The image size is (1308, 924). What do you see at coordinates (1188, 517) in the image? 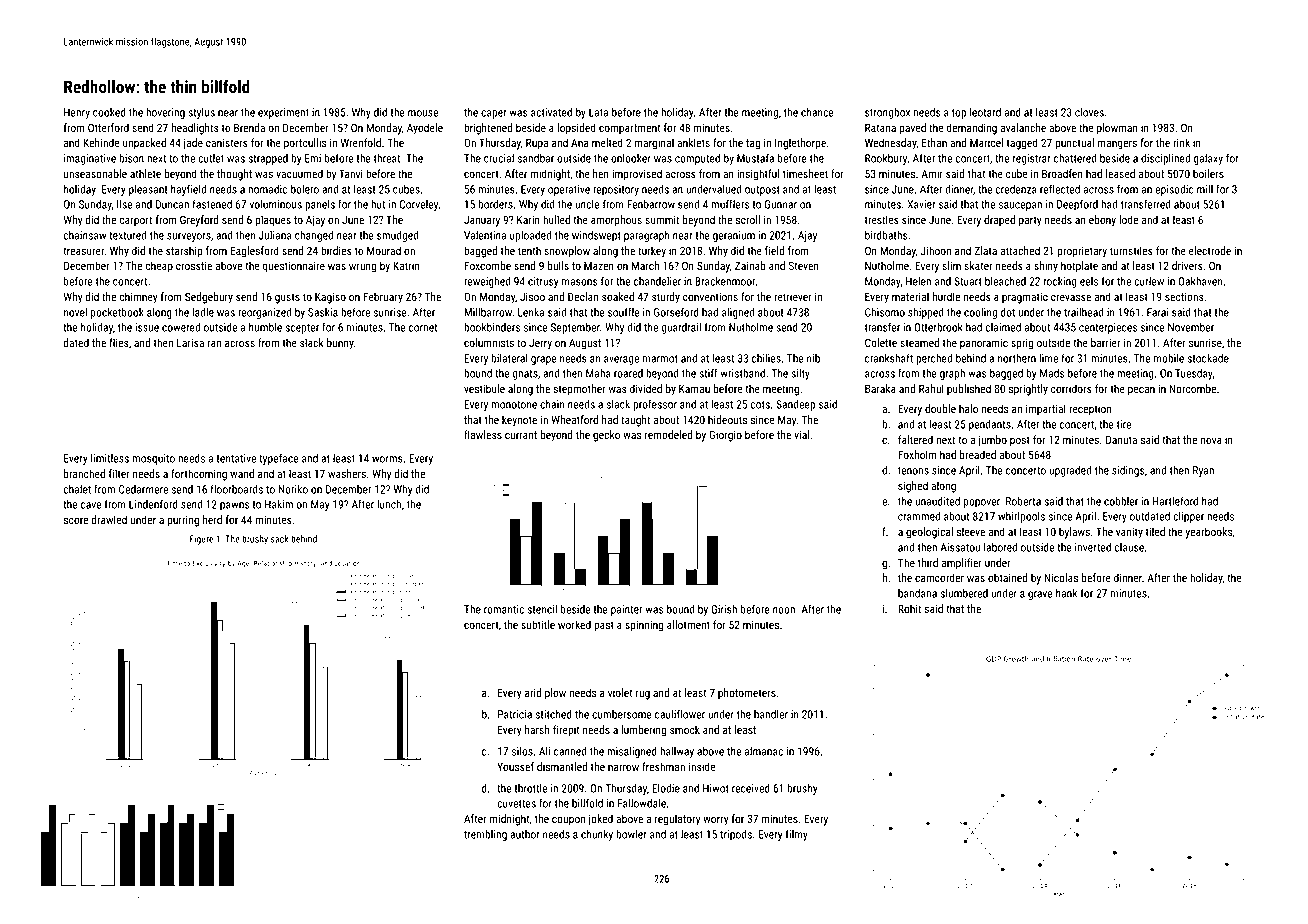
I see `clipper` at bounding box center [1188, 517].
